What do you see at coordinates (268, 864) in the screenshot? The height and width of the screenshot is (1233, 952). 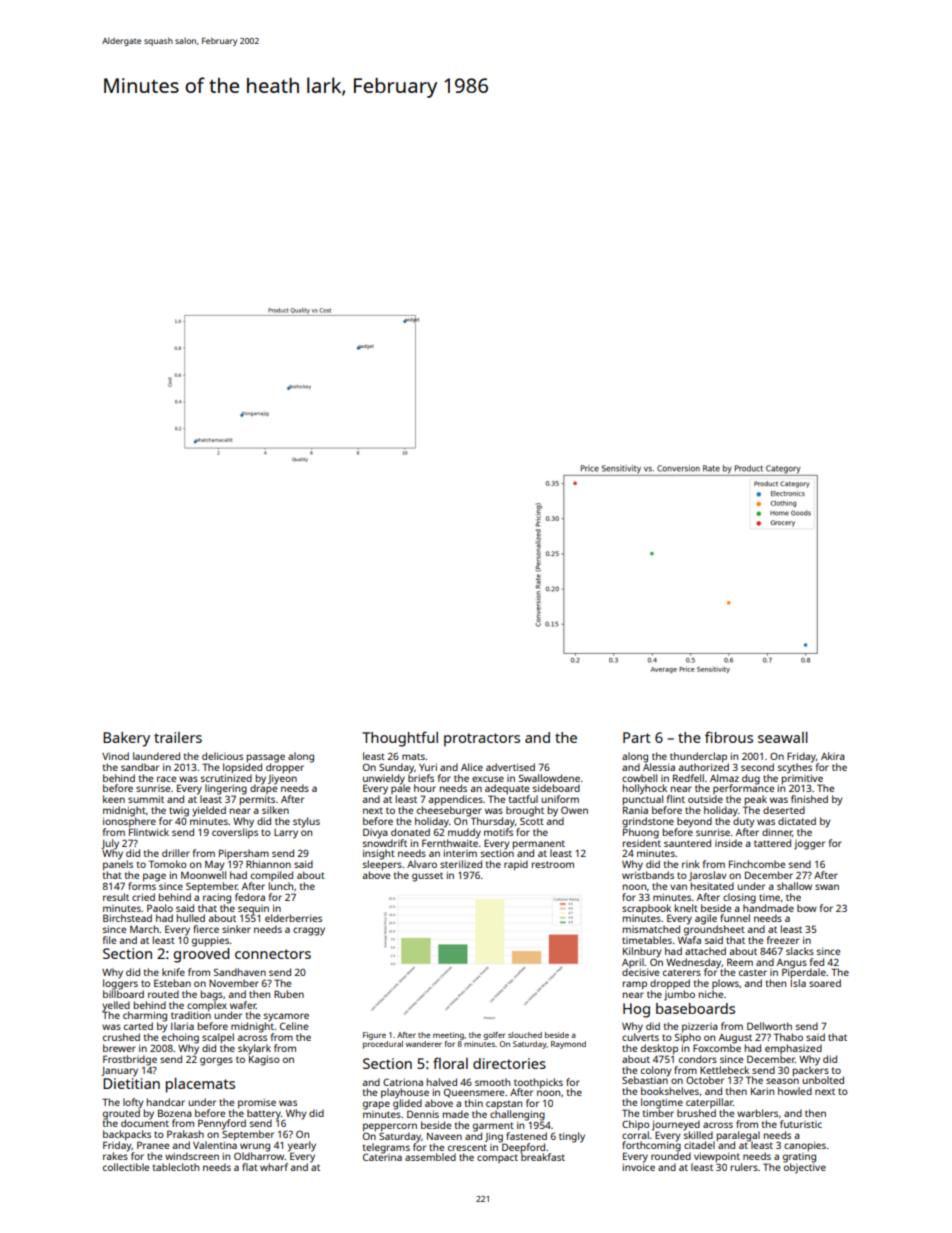 I see `Rhiannon` at bounding box center [268, 864].
